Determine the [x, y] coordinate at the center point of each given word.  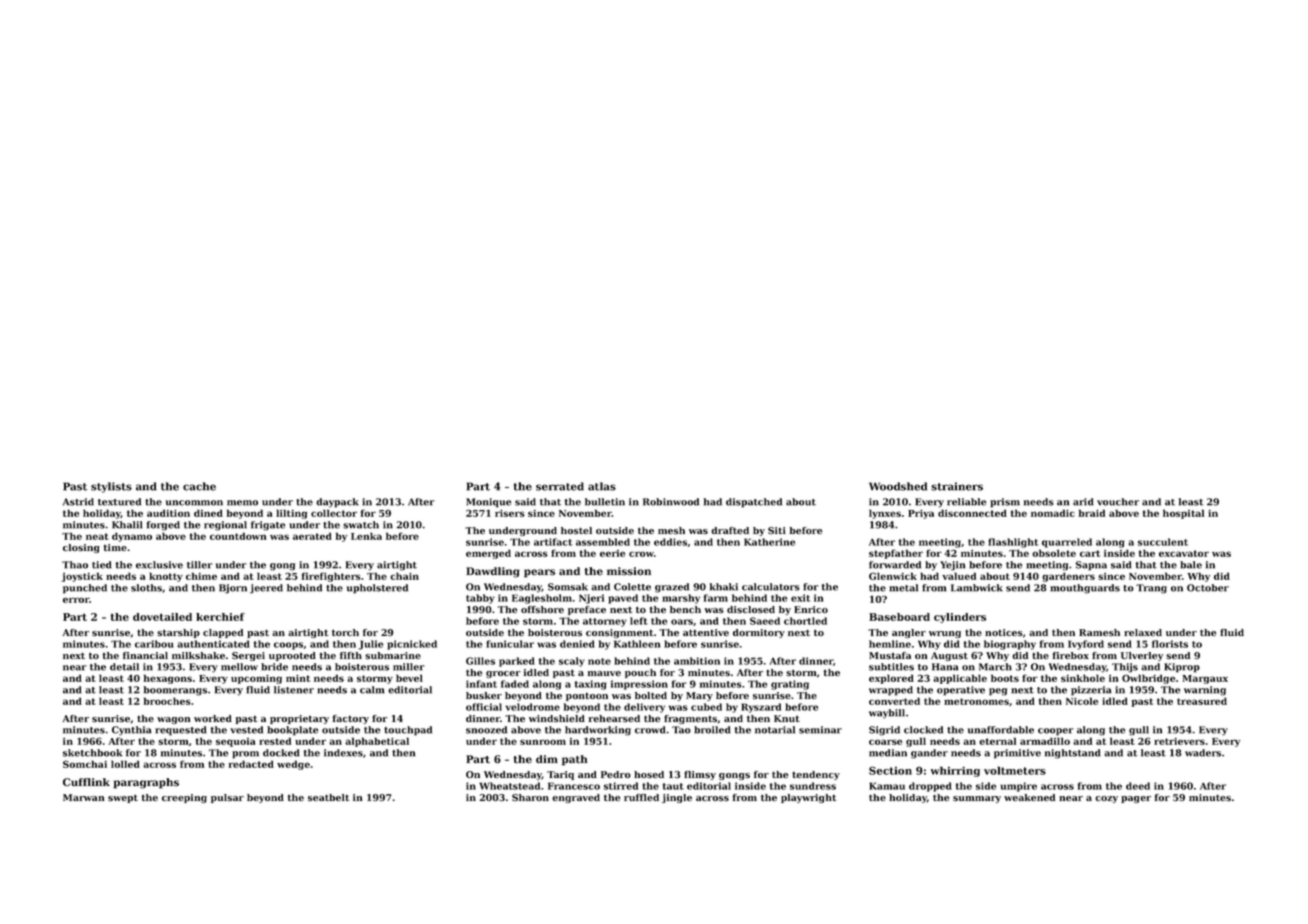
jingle [677, 798]
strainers [957, 486]
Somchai [85, 764]
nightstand [1073, 754]
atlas [602, 486]
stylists [111, 487]
